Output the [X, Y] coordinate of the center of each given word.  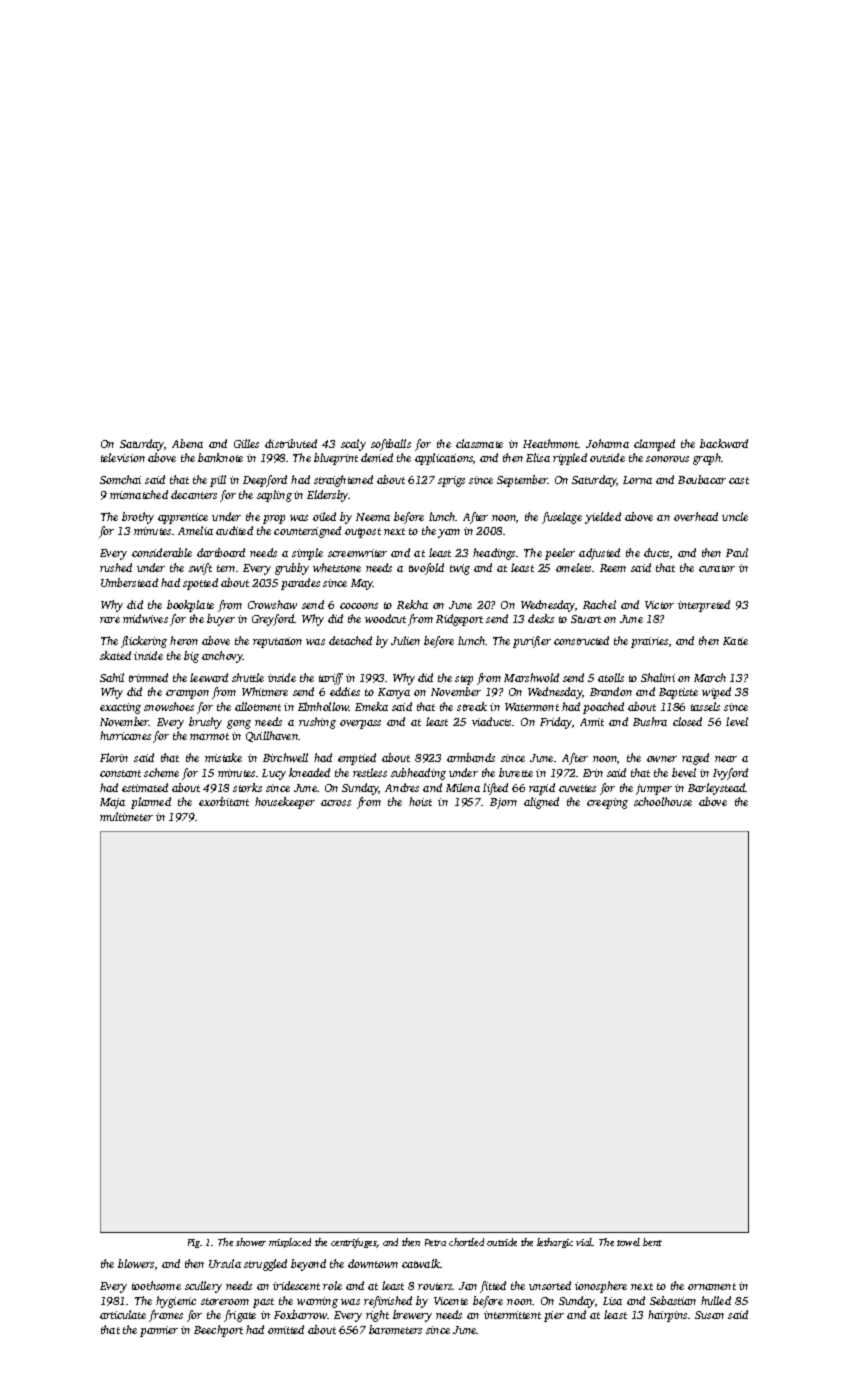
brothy [138, 518]
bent [652, 1242]
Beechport [218, 1331]
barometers [395, 1329]
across [336, 803]
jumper [654, 789]
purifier [532, 642]
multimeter [126, 816]
